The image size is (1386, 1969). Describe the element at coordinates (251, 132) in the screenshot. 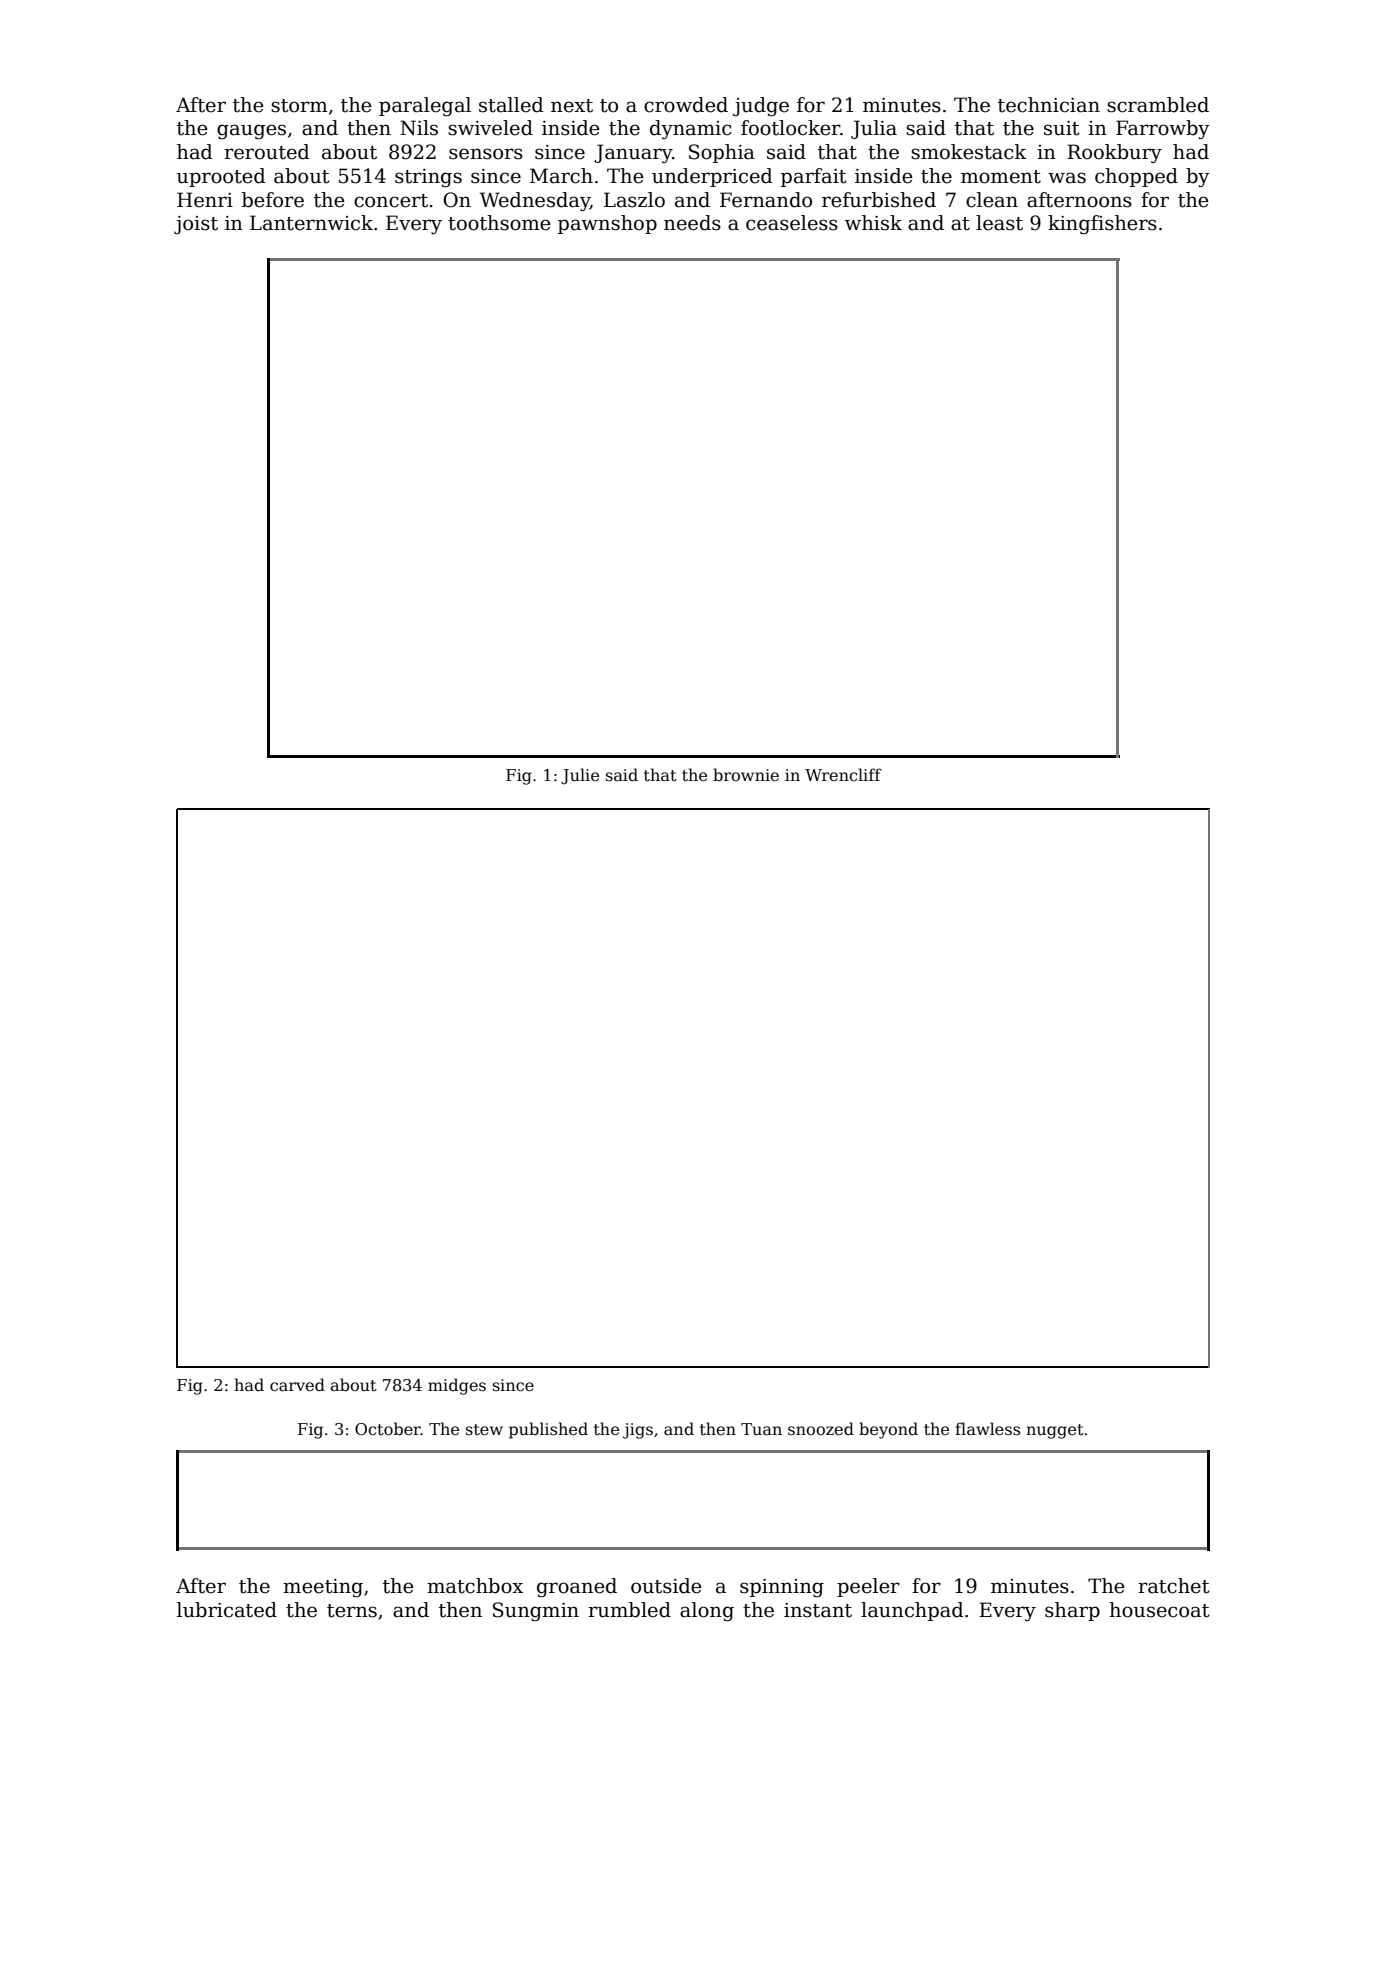

I see `gauges` at that location.
